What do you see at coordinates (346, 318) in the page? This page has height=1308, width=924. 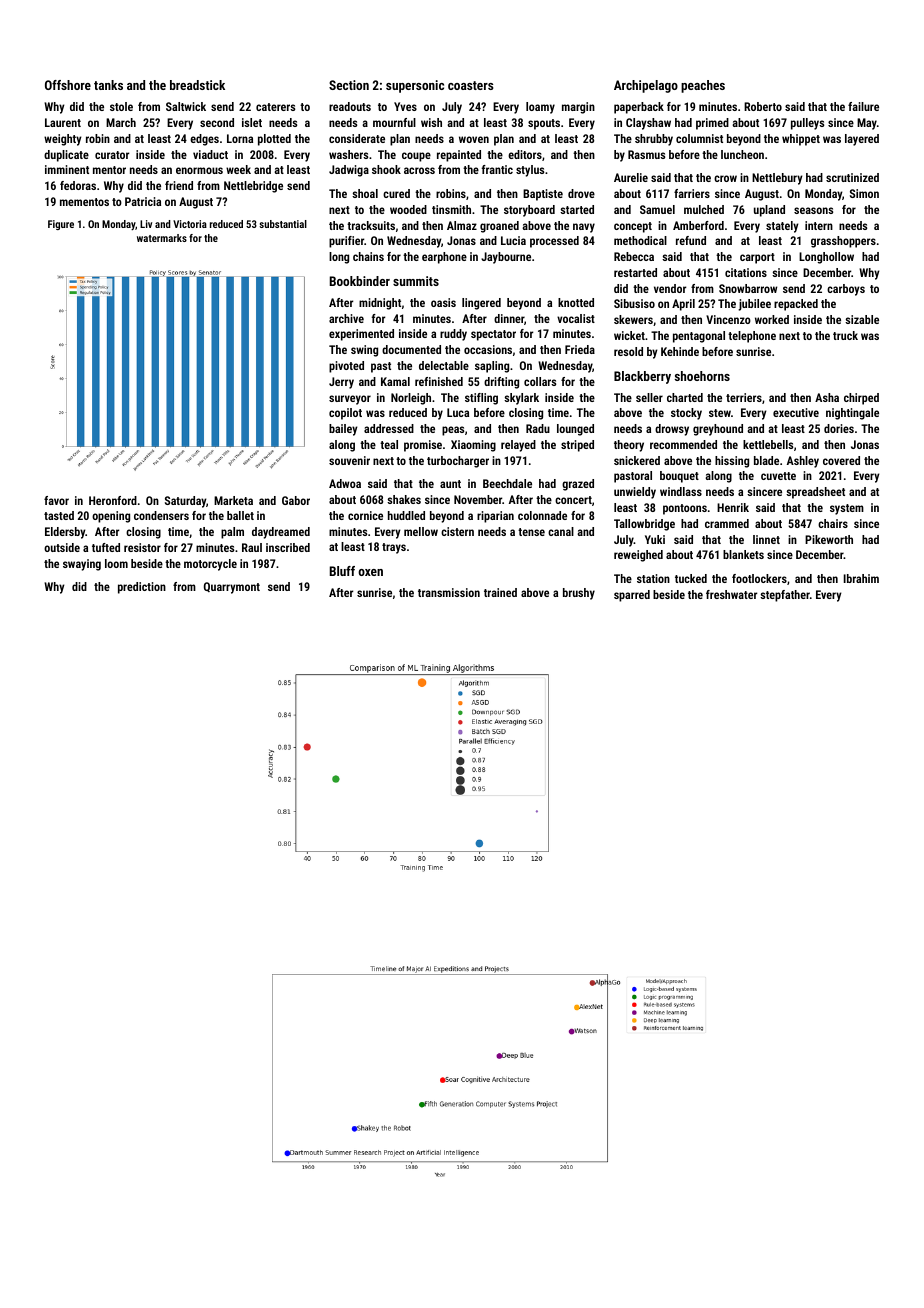 I see `archive` at bounding box center [346, 318].
